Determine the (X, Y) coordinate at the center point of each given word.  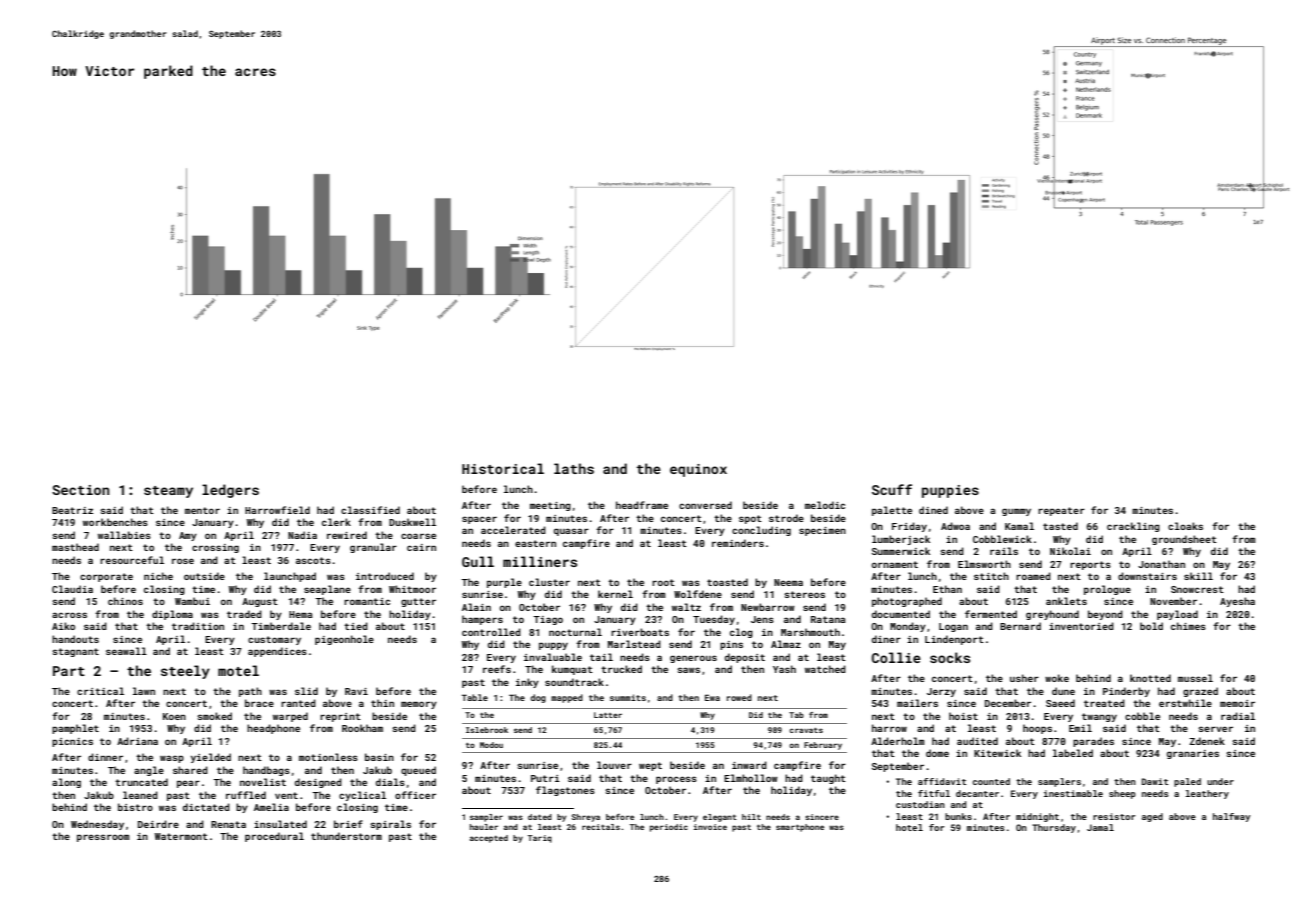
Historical (503, 468)
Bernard (1020, 626)
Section (80, 490)
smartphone (800, 828)
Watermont (181, 836)
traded (244, 614)
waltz (686, 607)
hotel (909, 827)
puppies (950, 491)
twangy (1099, 717)
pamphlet (75, 729)
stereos (804, 594)
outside (204, 576)
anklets (1066, 601)
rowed (739, 697)
